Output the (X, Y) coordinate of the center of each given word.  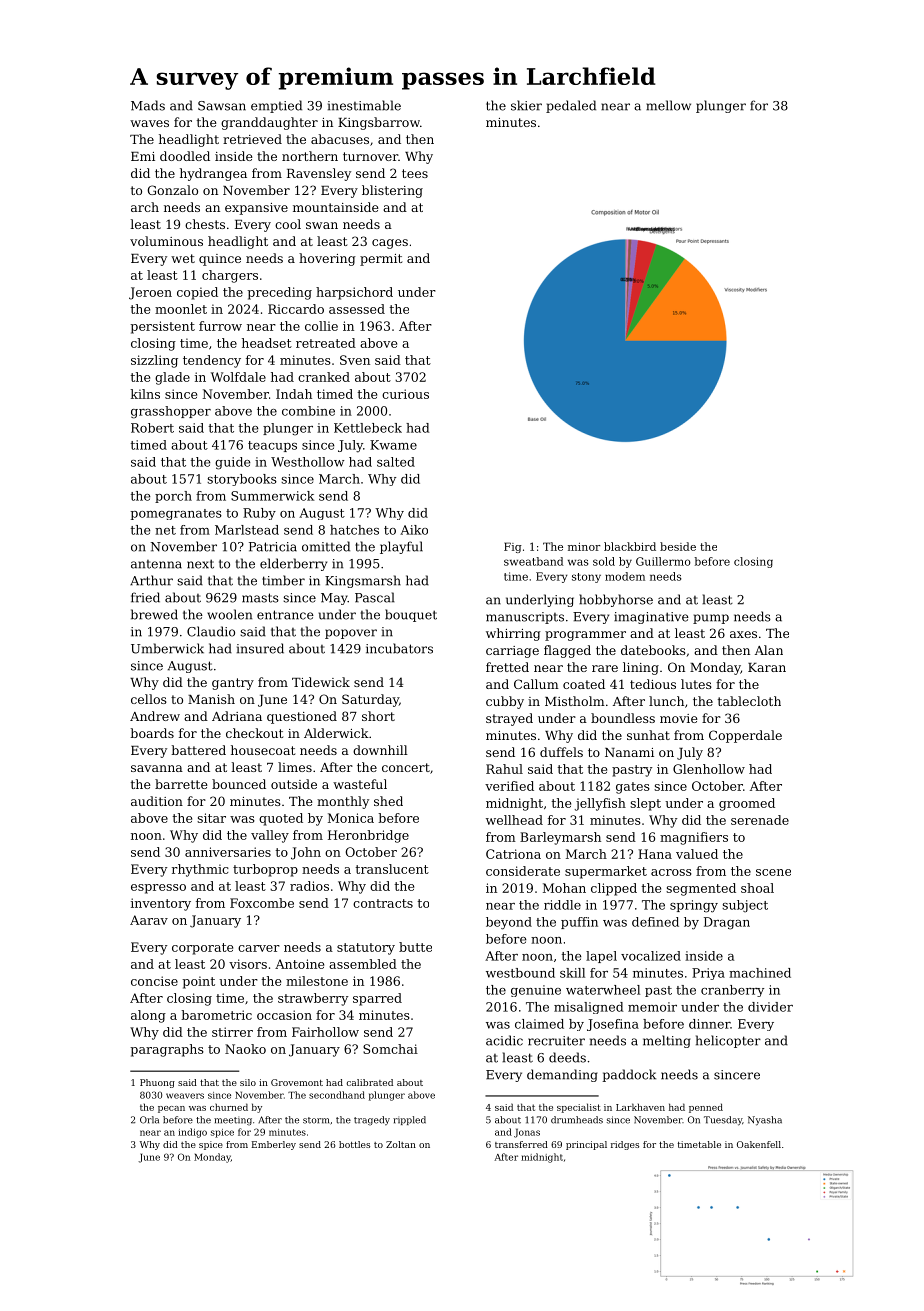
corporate (202, 949)
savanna (157, 768)
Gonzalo (172, 190)
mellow (668, 105)
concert (406, 767)
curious (405, 394)
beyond (509, 923)
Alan (769, 650)
